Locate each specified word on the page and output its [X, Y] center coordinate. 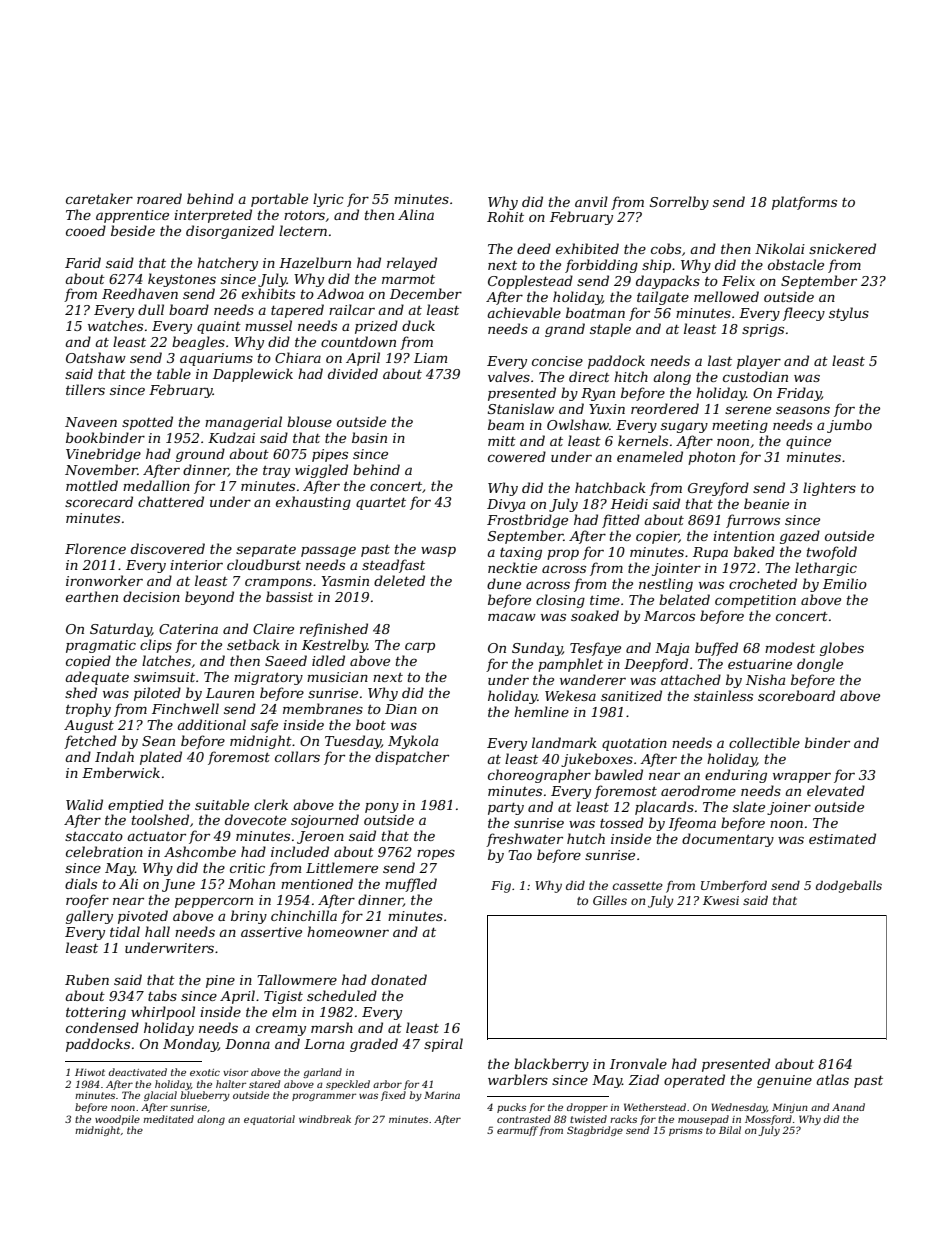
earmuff [517, 1131]
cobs [666, 248]
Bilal [730, 1130]
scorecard [99, 501]
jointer [676, 569]
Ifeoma [692, 824]
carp [420, 647]
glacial [160, 1096]
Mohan [251, 883]
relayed [412, 264]
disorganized [230, 232]
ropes [436, 854]
